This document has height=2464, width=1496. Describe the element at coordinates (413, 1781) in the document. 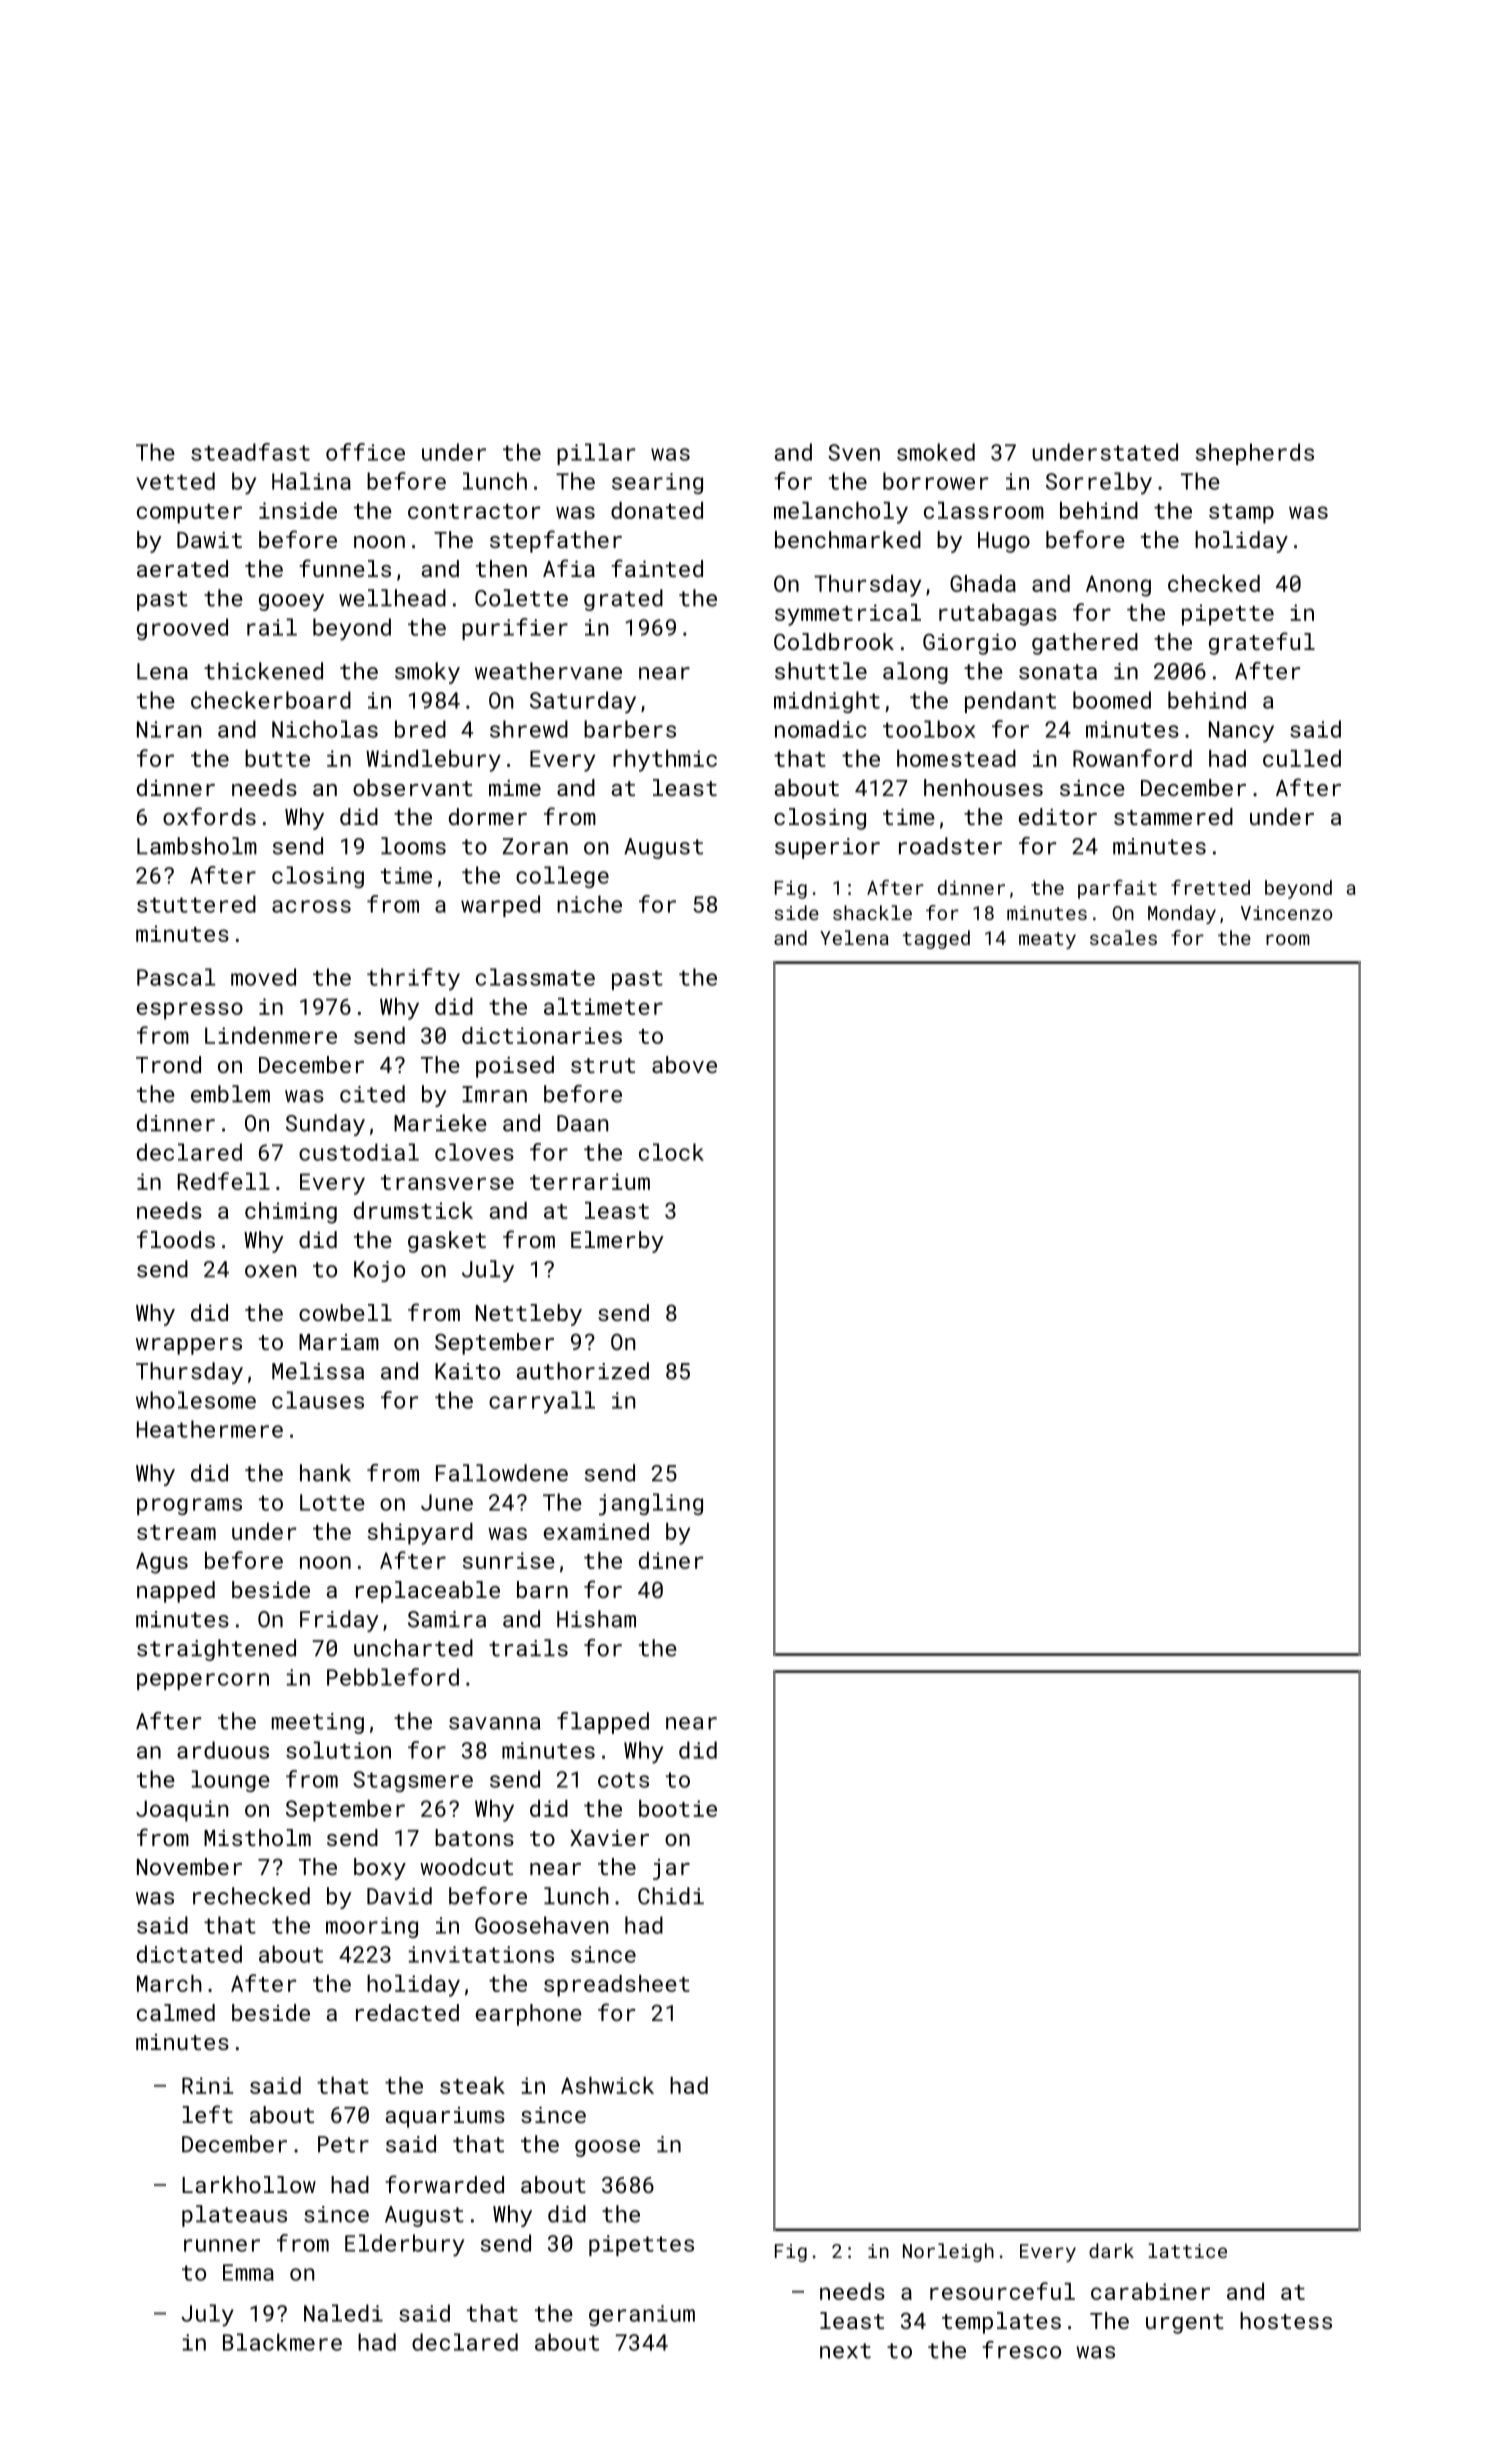

I see `Stagsmere` at that location.
